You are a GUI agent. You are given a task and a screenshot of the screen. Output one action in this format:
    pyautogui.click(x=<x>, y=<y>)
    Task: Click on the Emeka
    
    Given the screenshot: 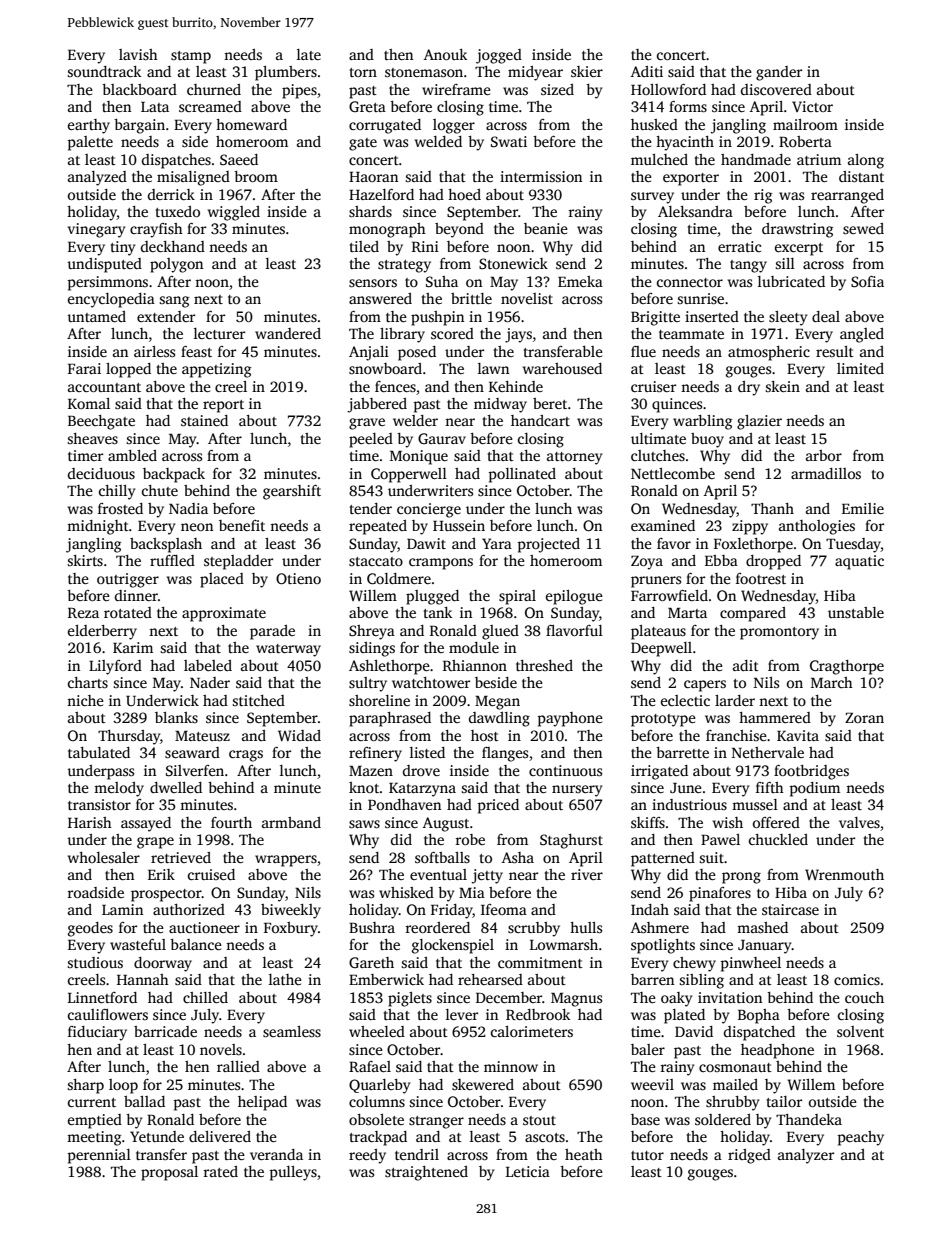 What is the action you would take?
    pyautogui.click(x=580, y=281)
